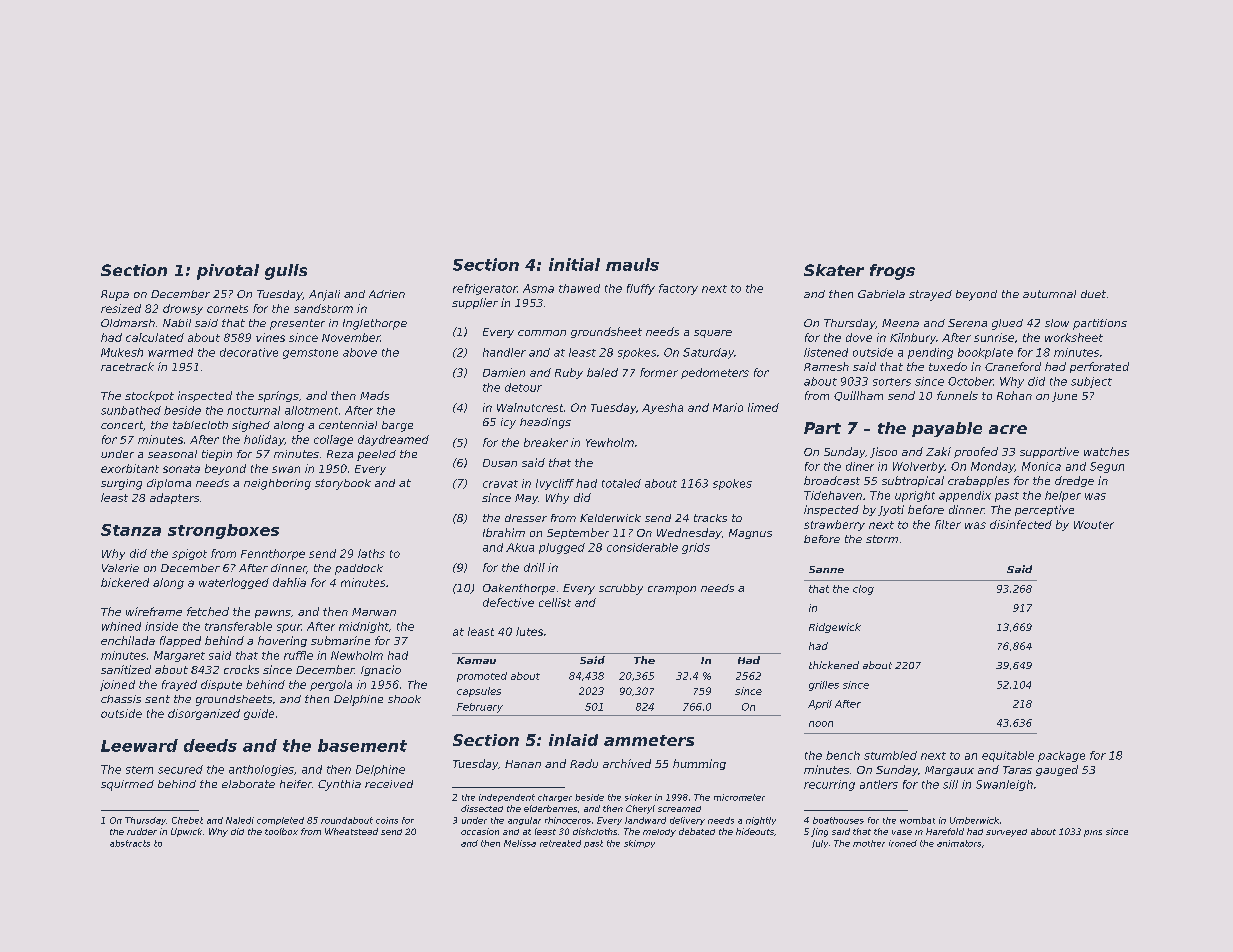 The width and height of the page is (1233, 952). Describe the element at coordinates (189, 554) in the page. I see `spigot` at that location.
